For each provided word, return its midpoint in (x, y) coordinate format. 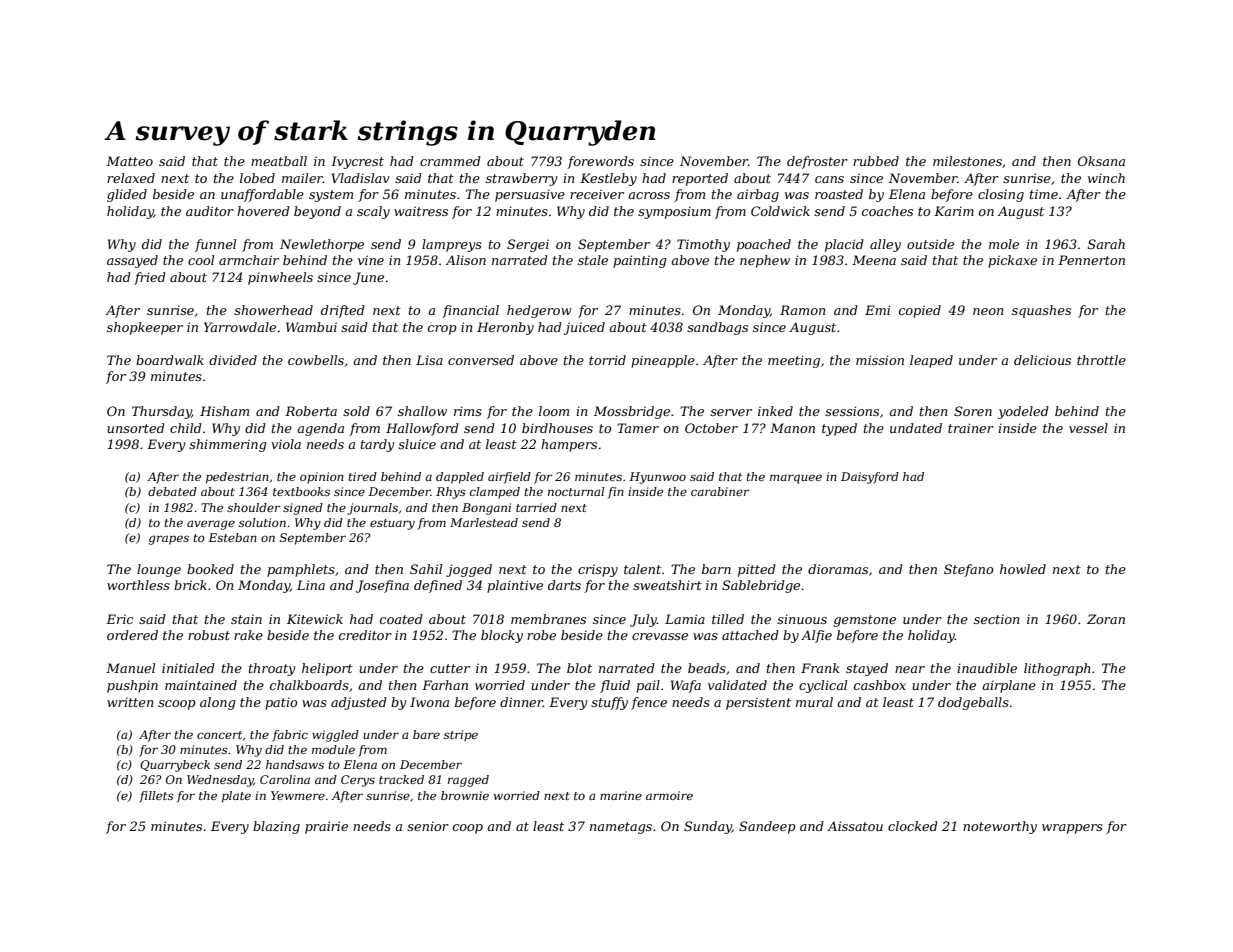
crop (442, 330)
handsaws (295, 764)
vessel (1088, 428)
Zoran (1106, 619)
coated (401, 619)
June (368, 278)
